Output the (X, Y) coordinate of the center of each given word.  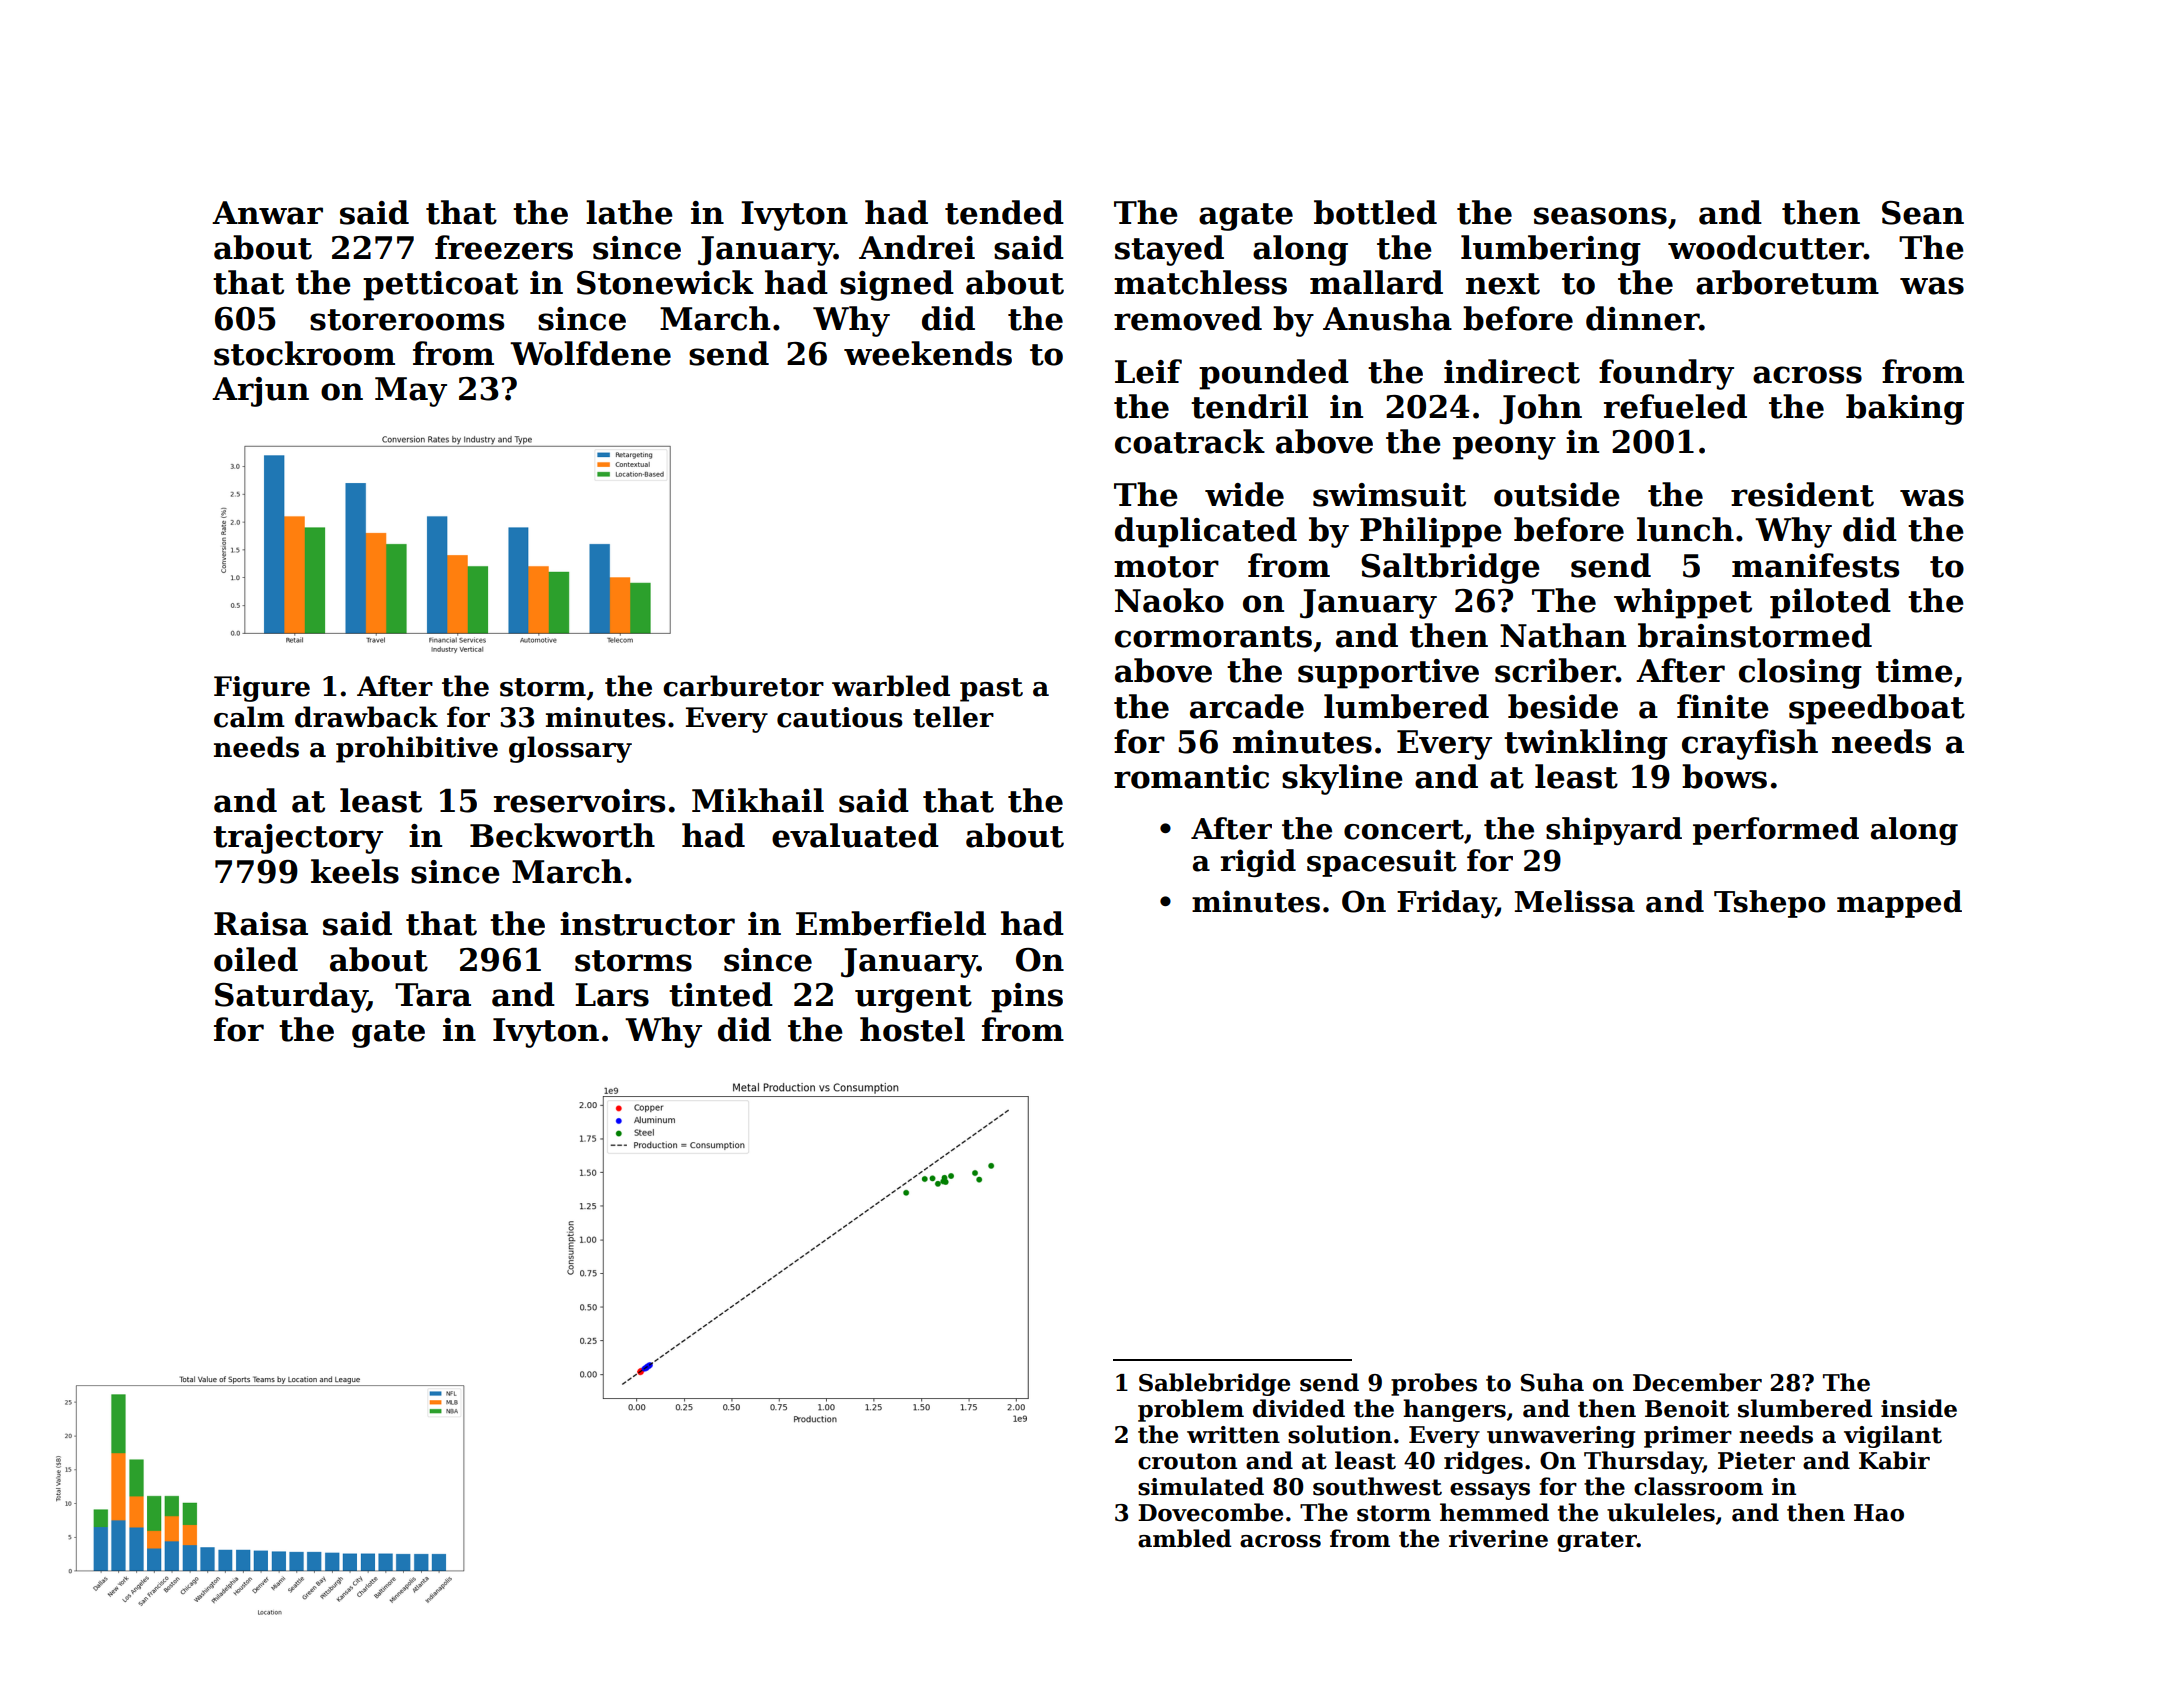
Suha (1552, 1382)
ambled (1184, 1538)
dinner (1642, 318)
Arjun (260, 392)
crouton (1187, 1461)
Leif (1148, 371)
